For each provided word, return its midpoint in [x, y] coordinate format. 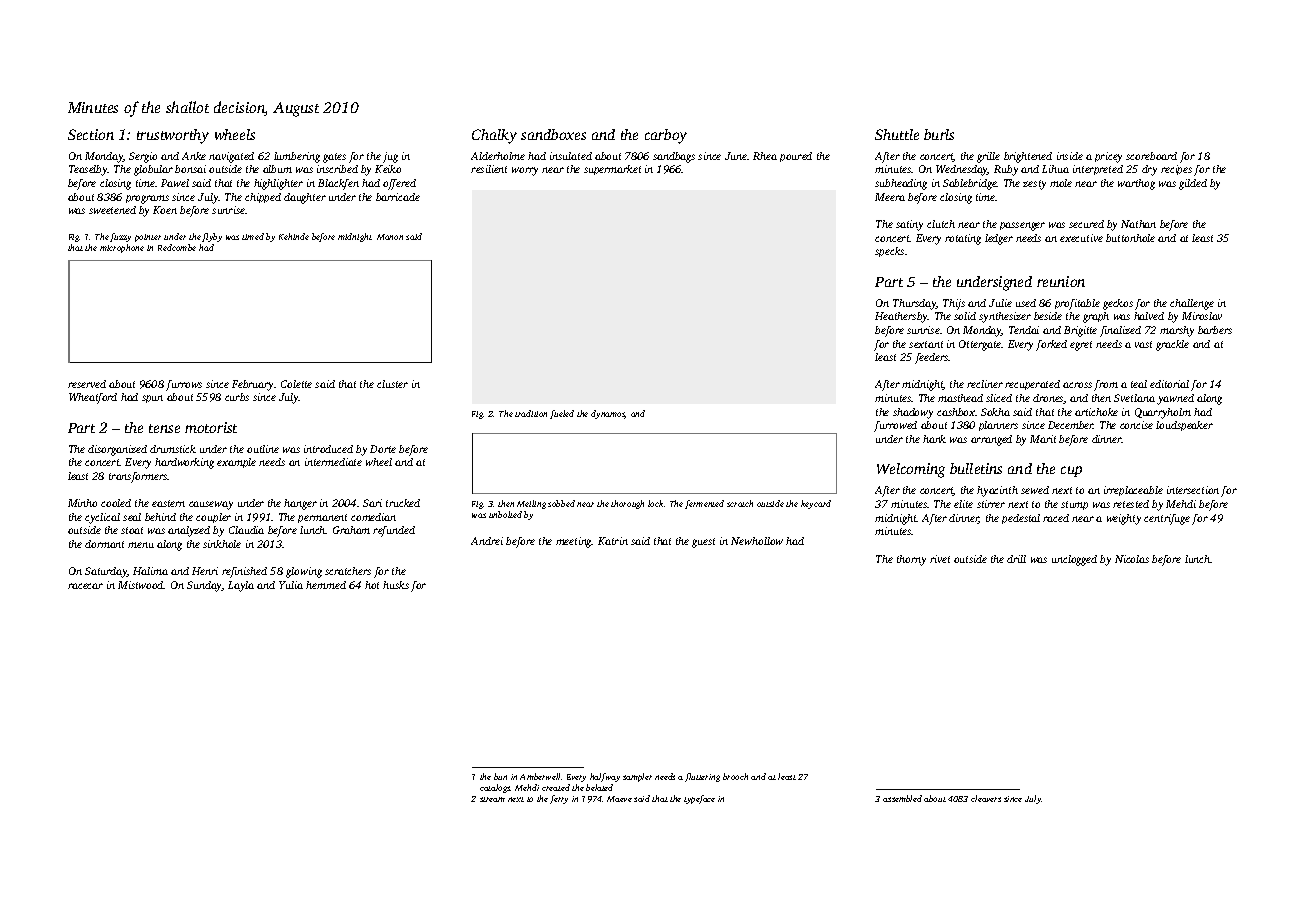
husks [396, 585]
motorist [211, 427]
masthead [960, 398]
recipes [1176, 170]
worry [525, 171]
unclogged [1074, 560]
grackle [1172, 345]
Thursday [915, 304]
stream [492, 799]
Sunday [204, 586]
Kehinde [294, 236]
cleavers [986, 798]
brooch [735, 776]
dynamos [608, 414]
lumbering [297, 157]
